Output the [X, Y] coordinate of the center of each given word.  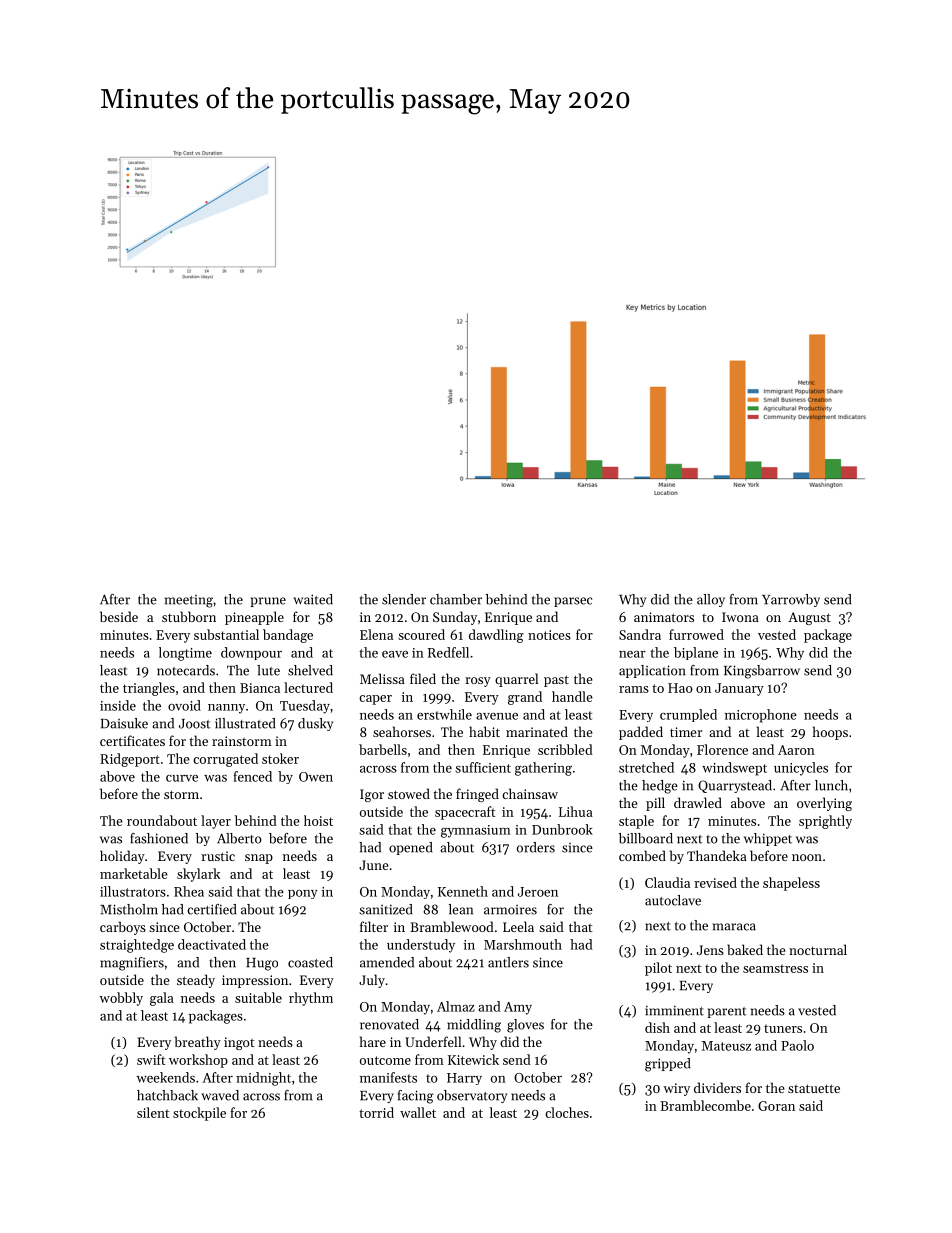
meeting [189, 601]
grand [525, 698]
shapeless [791, 884]
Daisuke [124, 723]
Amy [518, 1008]
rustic [218, 856]
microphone [761, 716]
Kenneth [463, 891]
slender [404, 599]
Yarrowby [791, 600]
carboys [123, 928]
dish [657, 1027]
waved [220, 1095]
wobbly [121, 999]
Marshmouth [523, 944]
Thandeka [717, 855]
